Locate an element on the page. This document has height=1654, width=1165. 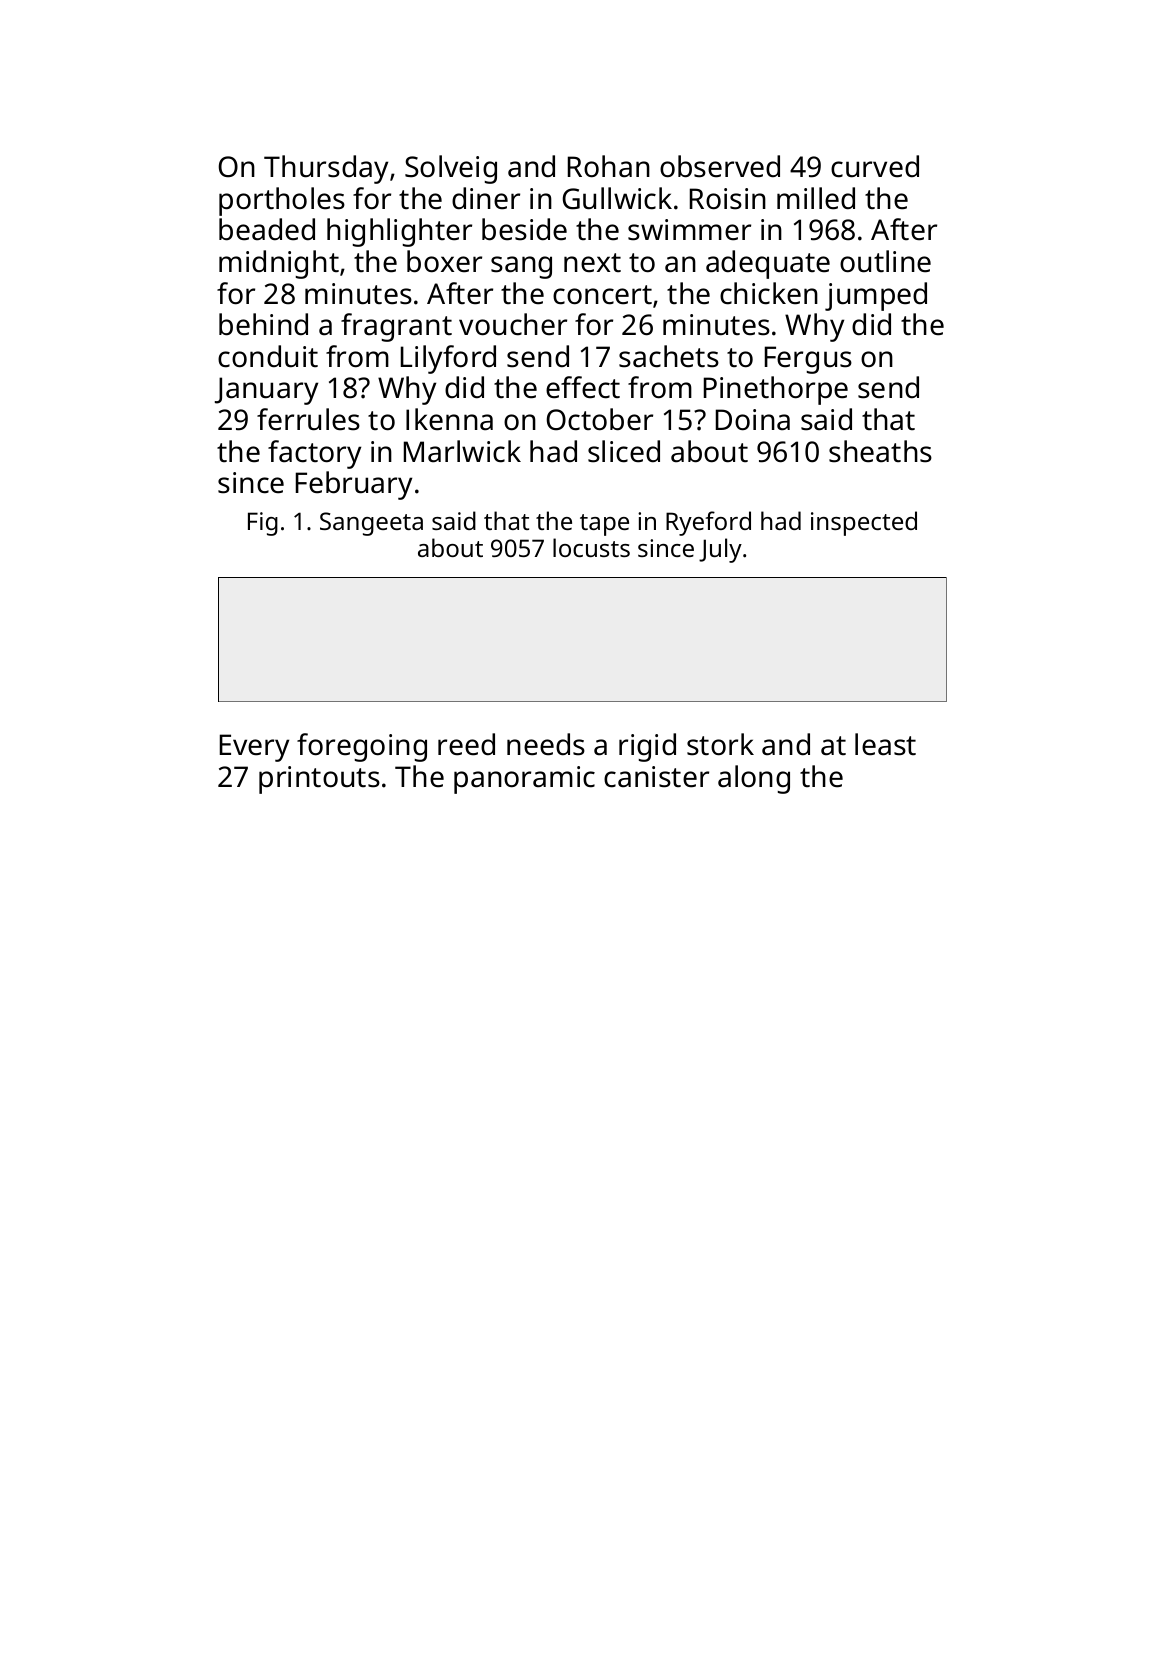
Roisin is located at coordinates (728, 199).
